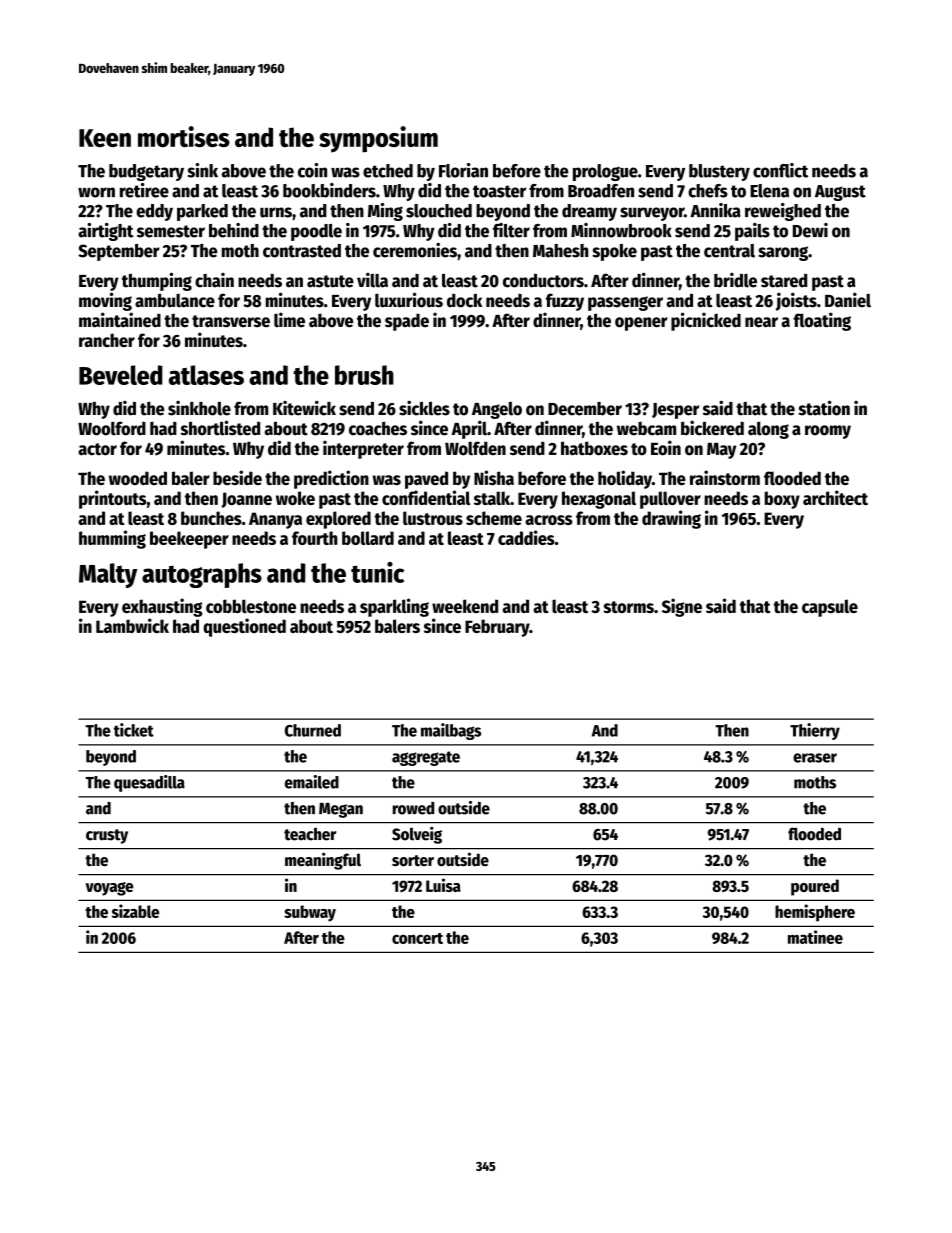 The image size is (952, 1233). Describe the element at coordinates (451, 731) in the page. I see `mailbags` at that location.
